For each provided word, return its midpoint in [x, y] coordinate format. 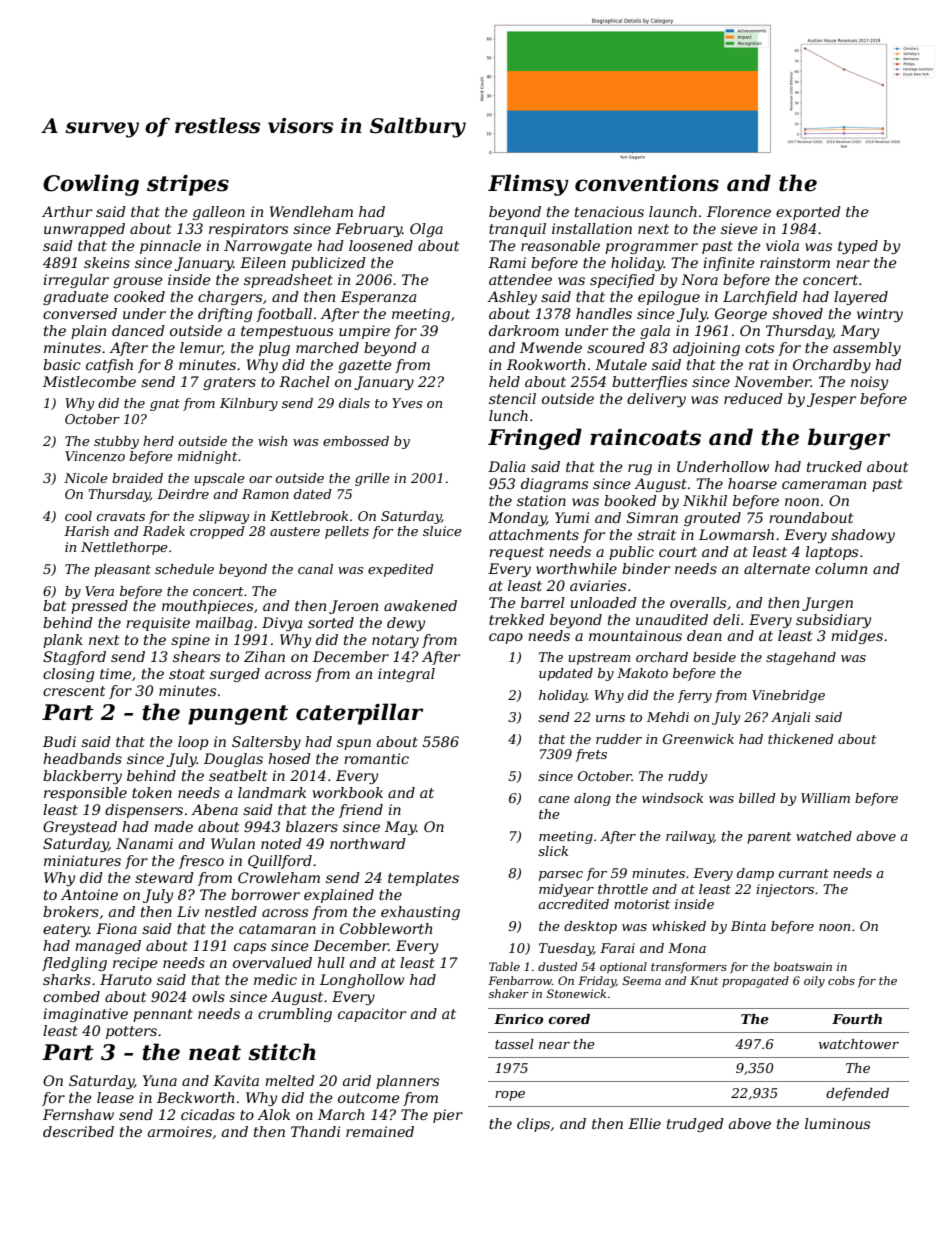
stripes [188, 185]
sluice [442, 531]
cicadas [208, 1114]
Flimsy [528, 185]
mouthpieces [207, 607]
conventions [647, 183]
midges [857, 637]
